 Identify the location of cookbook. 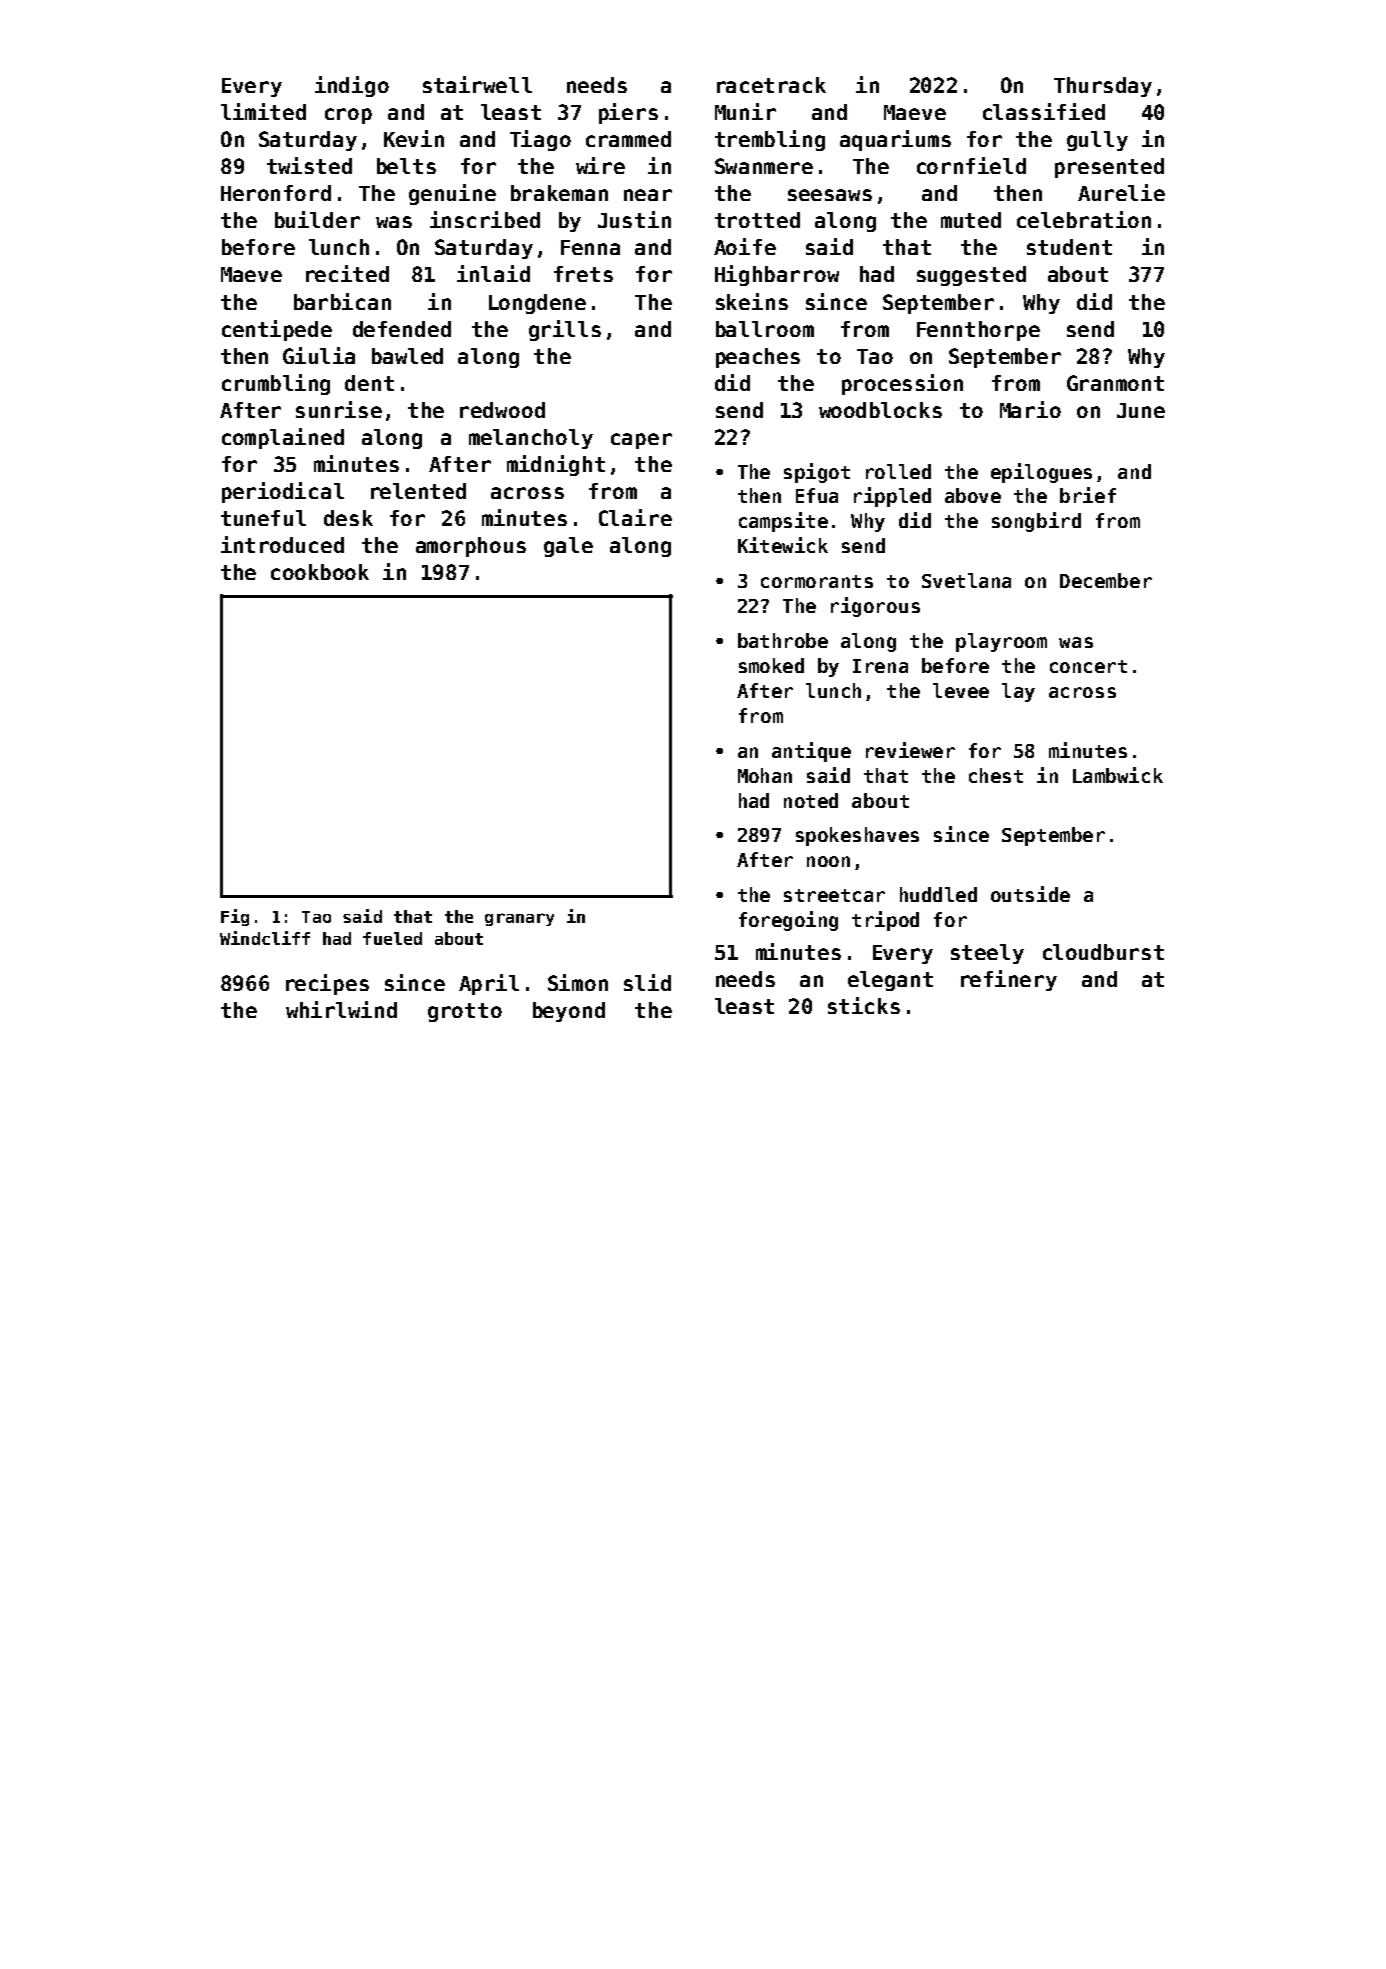
(320, 572).
